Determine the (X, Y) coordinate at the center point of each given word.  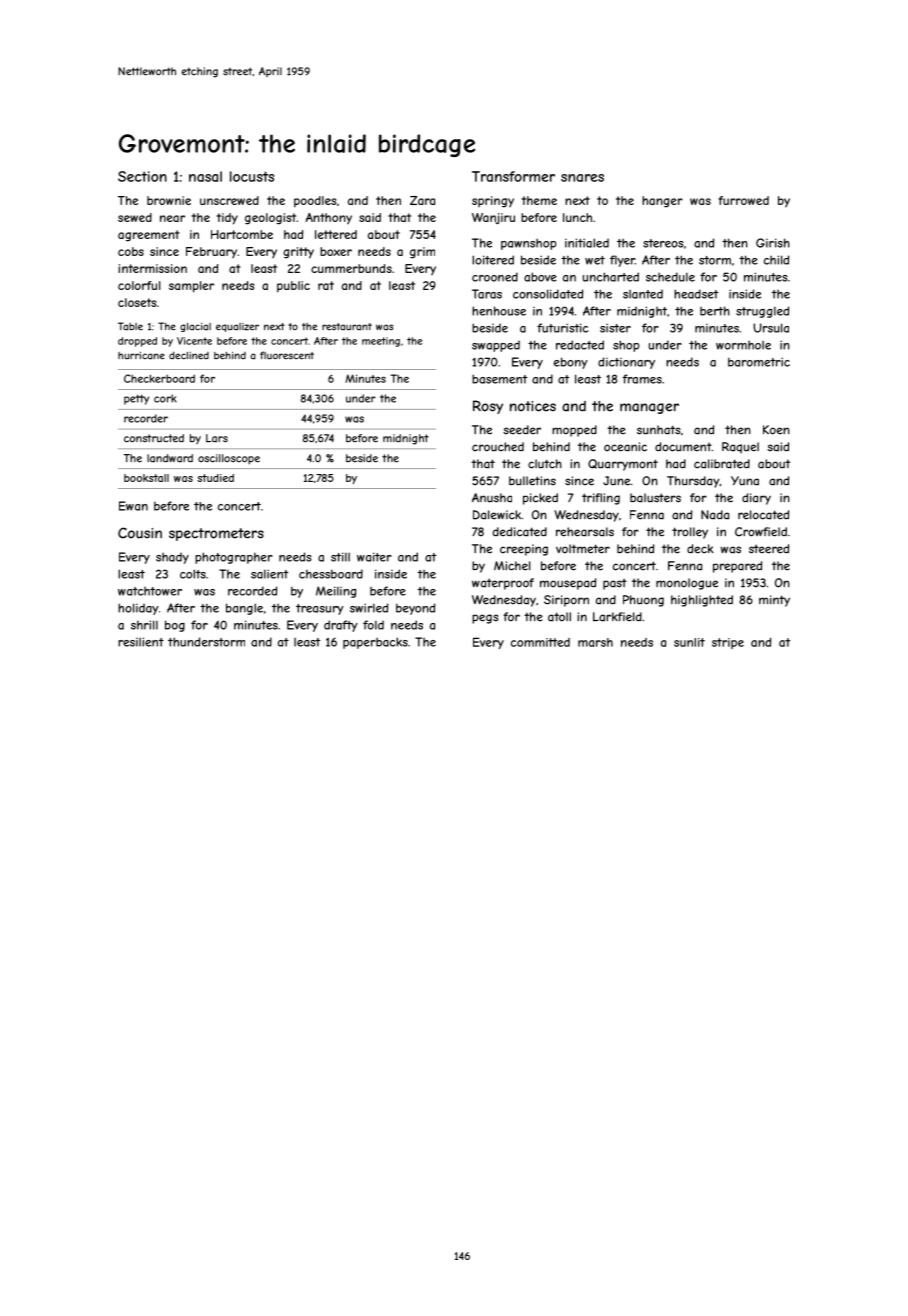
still (340, 557)
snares (582, 178)
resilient (141, 642)
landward (170, 458)
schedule (670, 277)
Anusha (492, 498)
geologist (270, 219)
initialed (587, 243)
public (293, 287)
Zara (422, 200)
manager (649, 408)
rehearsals (585, 532)
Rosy (488, 407)
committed (540, 642)
